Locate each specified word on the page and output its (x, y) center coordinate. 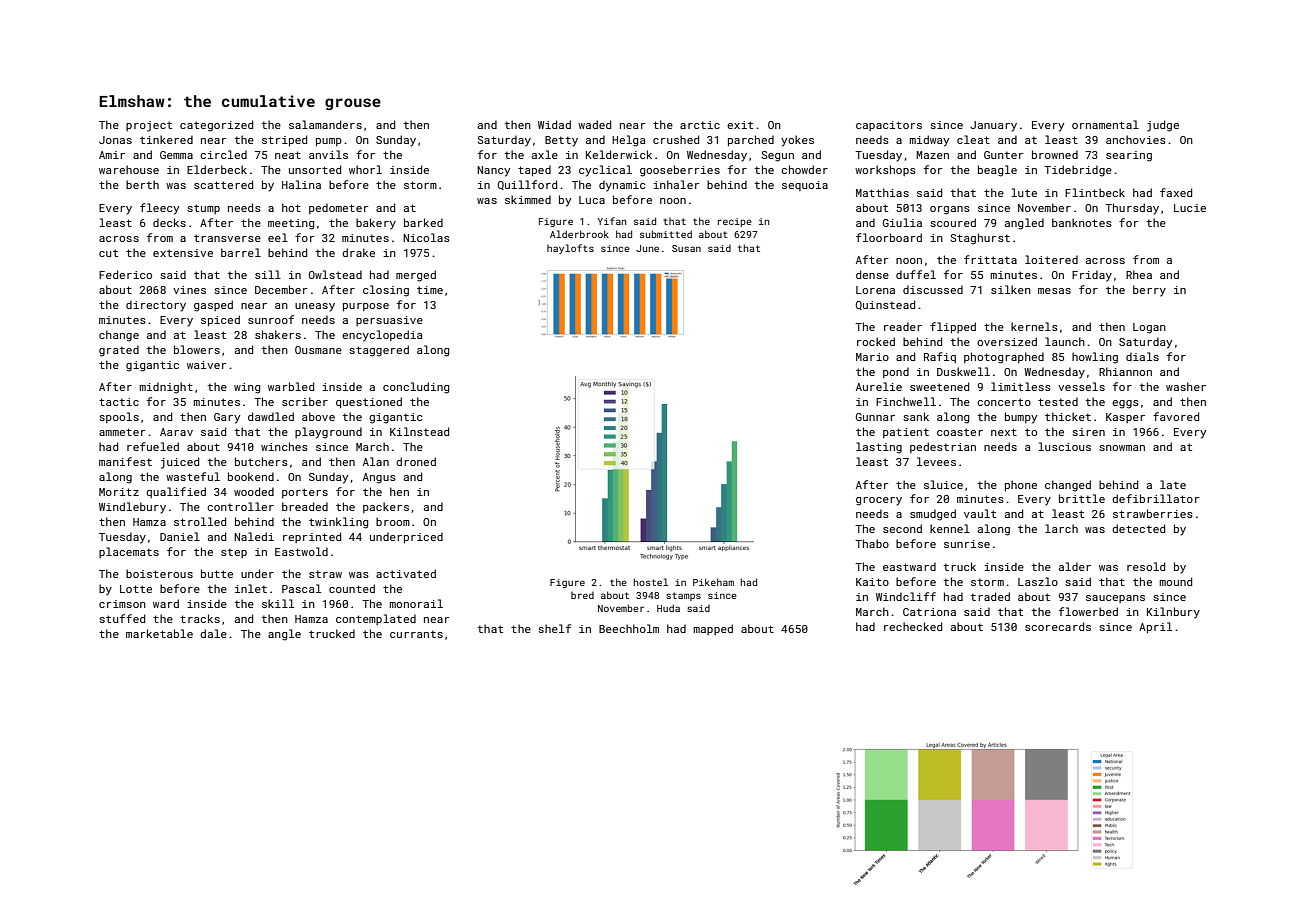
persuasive (389, 321)
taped (534, 170)
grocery (879, 501)
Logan (1149, 328)
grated (119, 351)
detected (1138, 528)
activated (406, 573)
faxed (1176, 192)
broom (393, 521)
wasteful (193, 476)
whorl (365, 169)
